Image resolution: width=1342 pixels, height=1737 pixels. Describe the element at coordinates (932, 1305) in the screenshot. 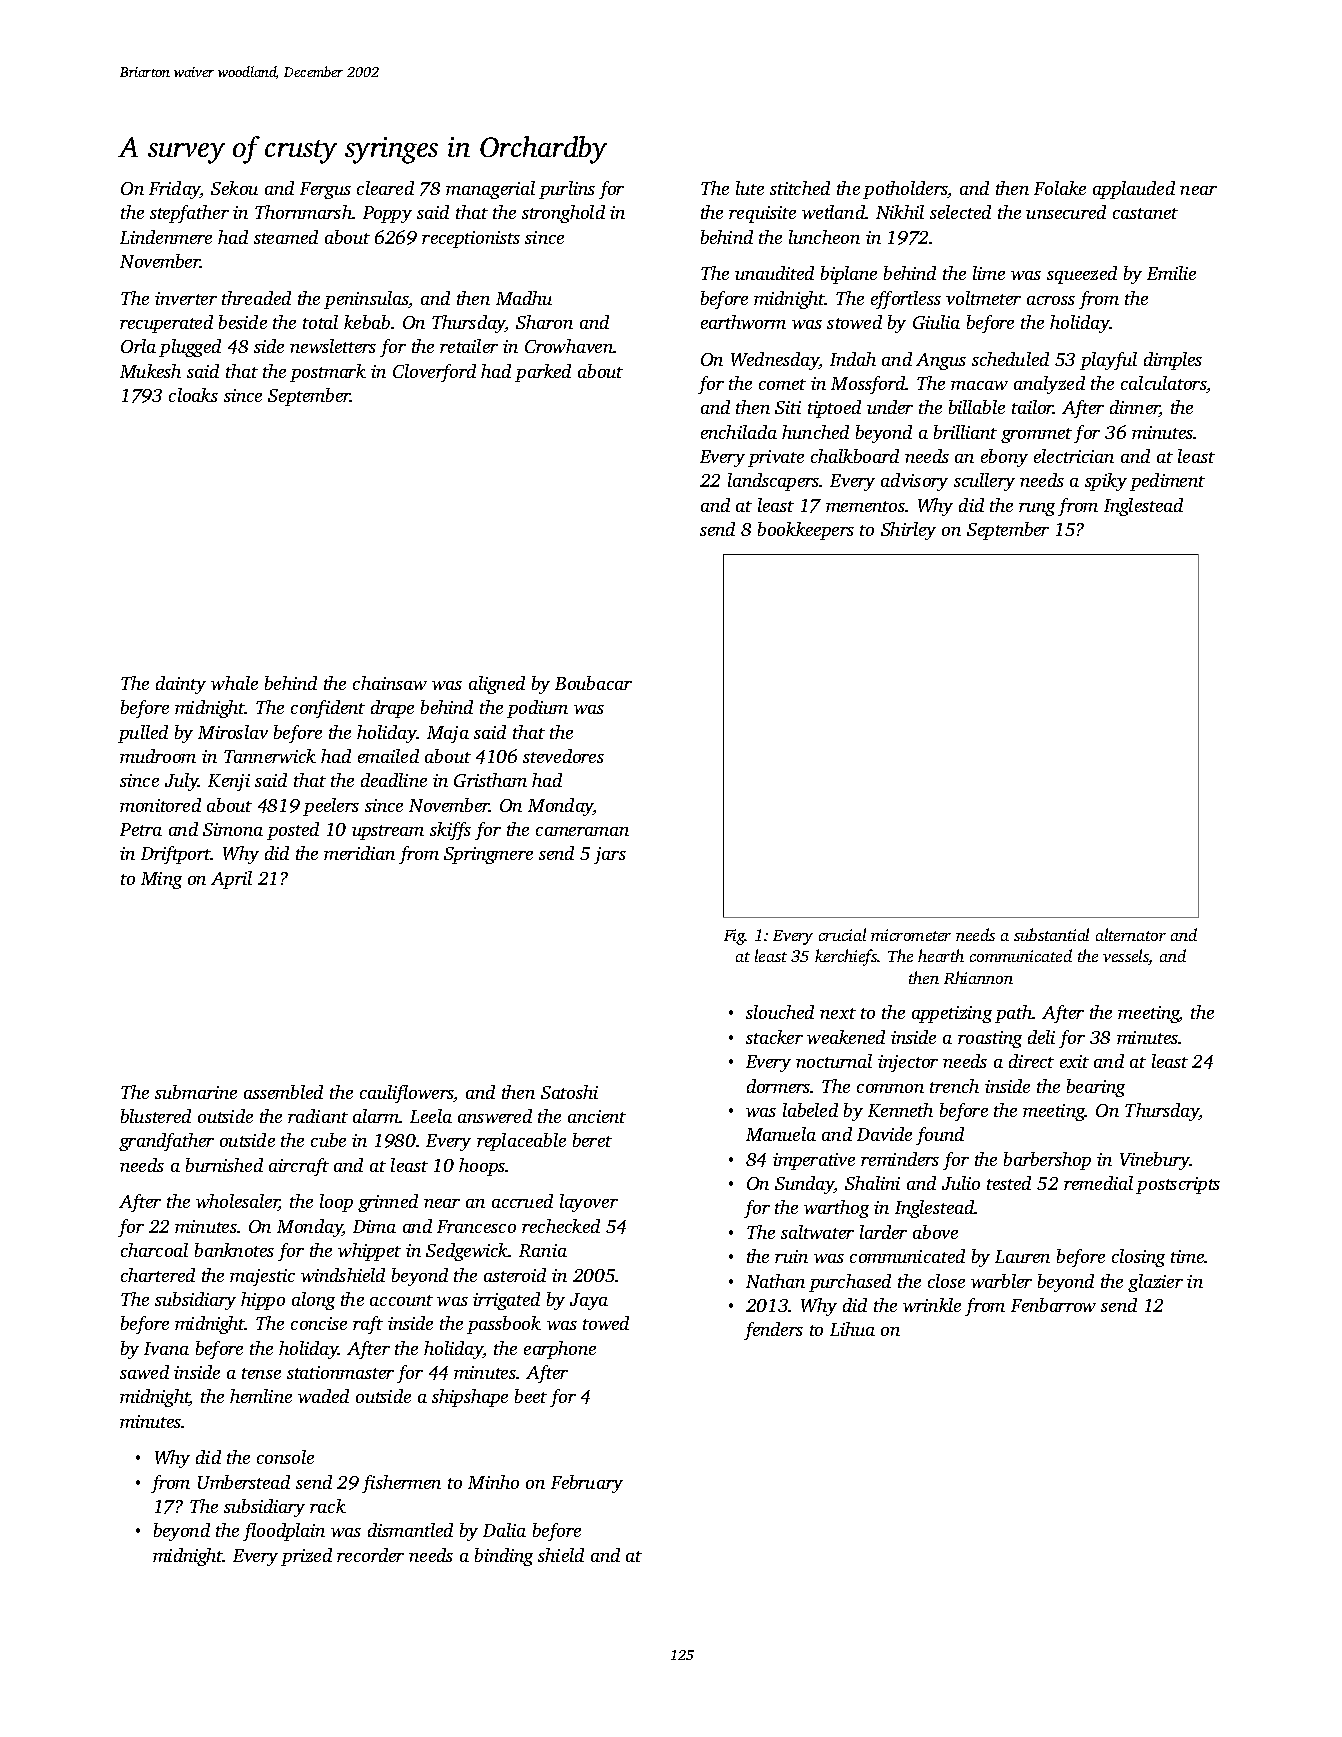

I see `wrinkle` at that location.
